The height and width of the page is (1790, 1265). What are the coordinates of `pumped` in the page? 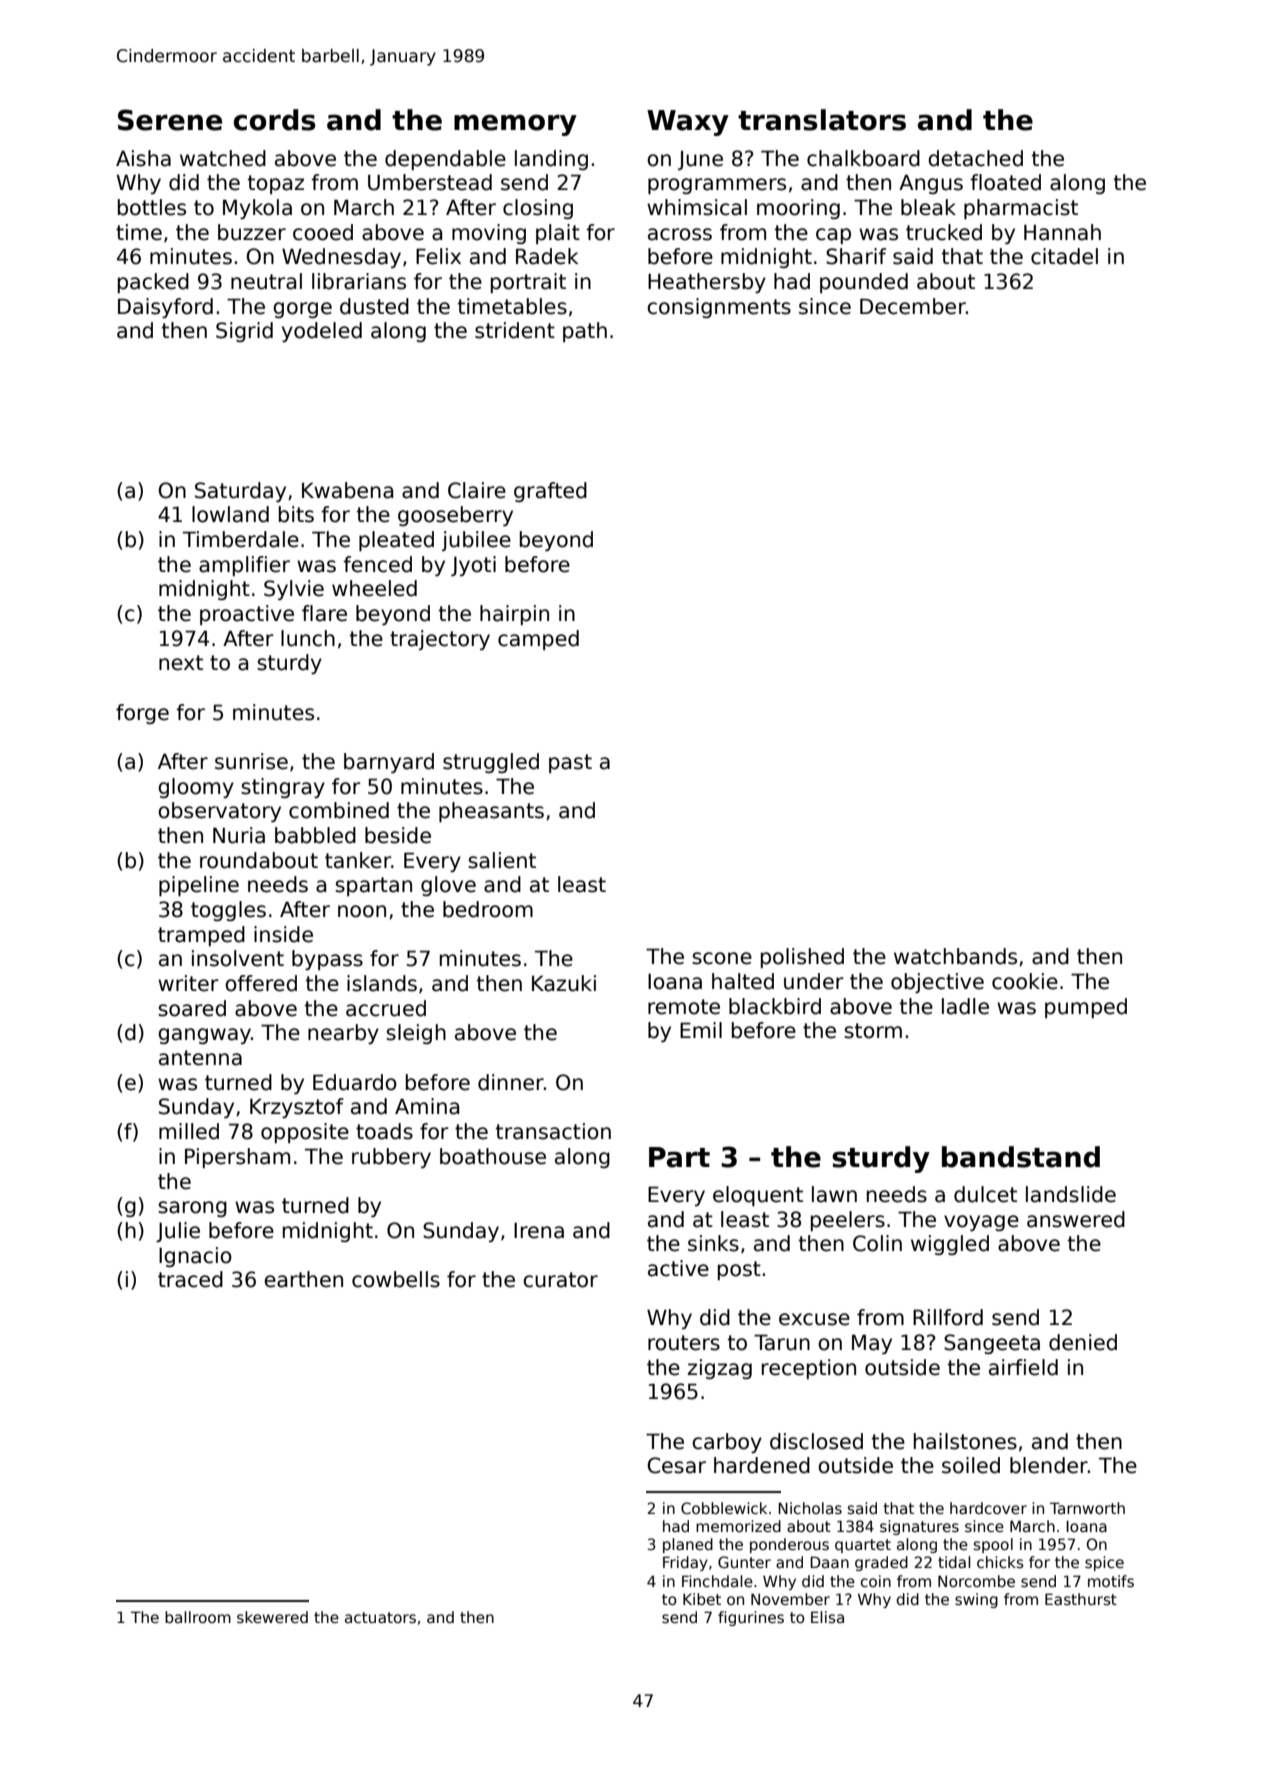 It's located at (1086, 1008).
